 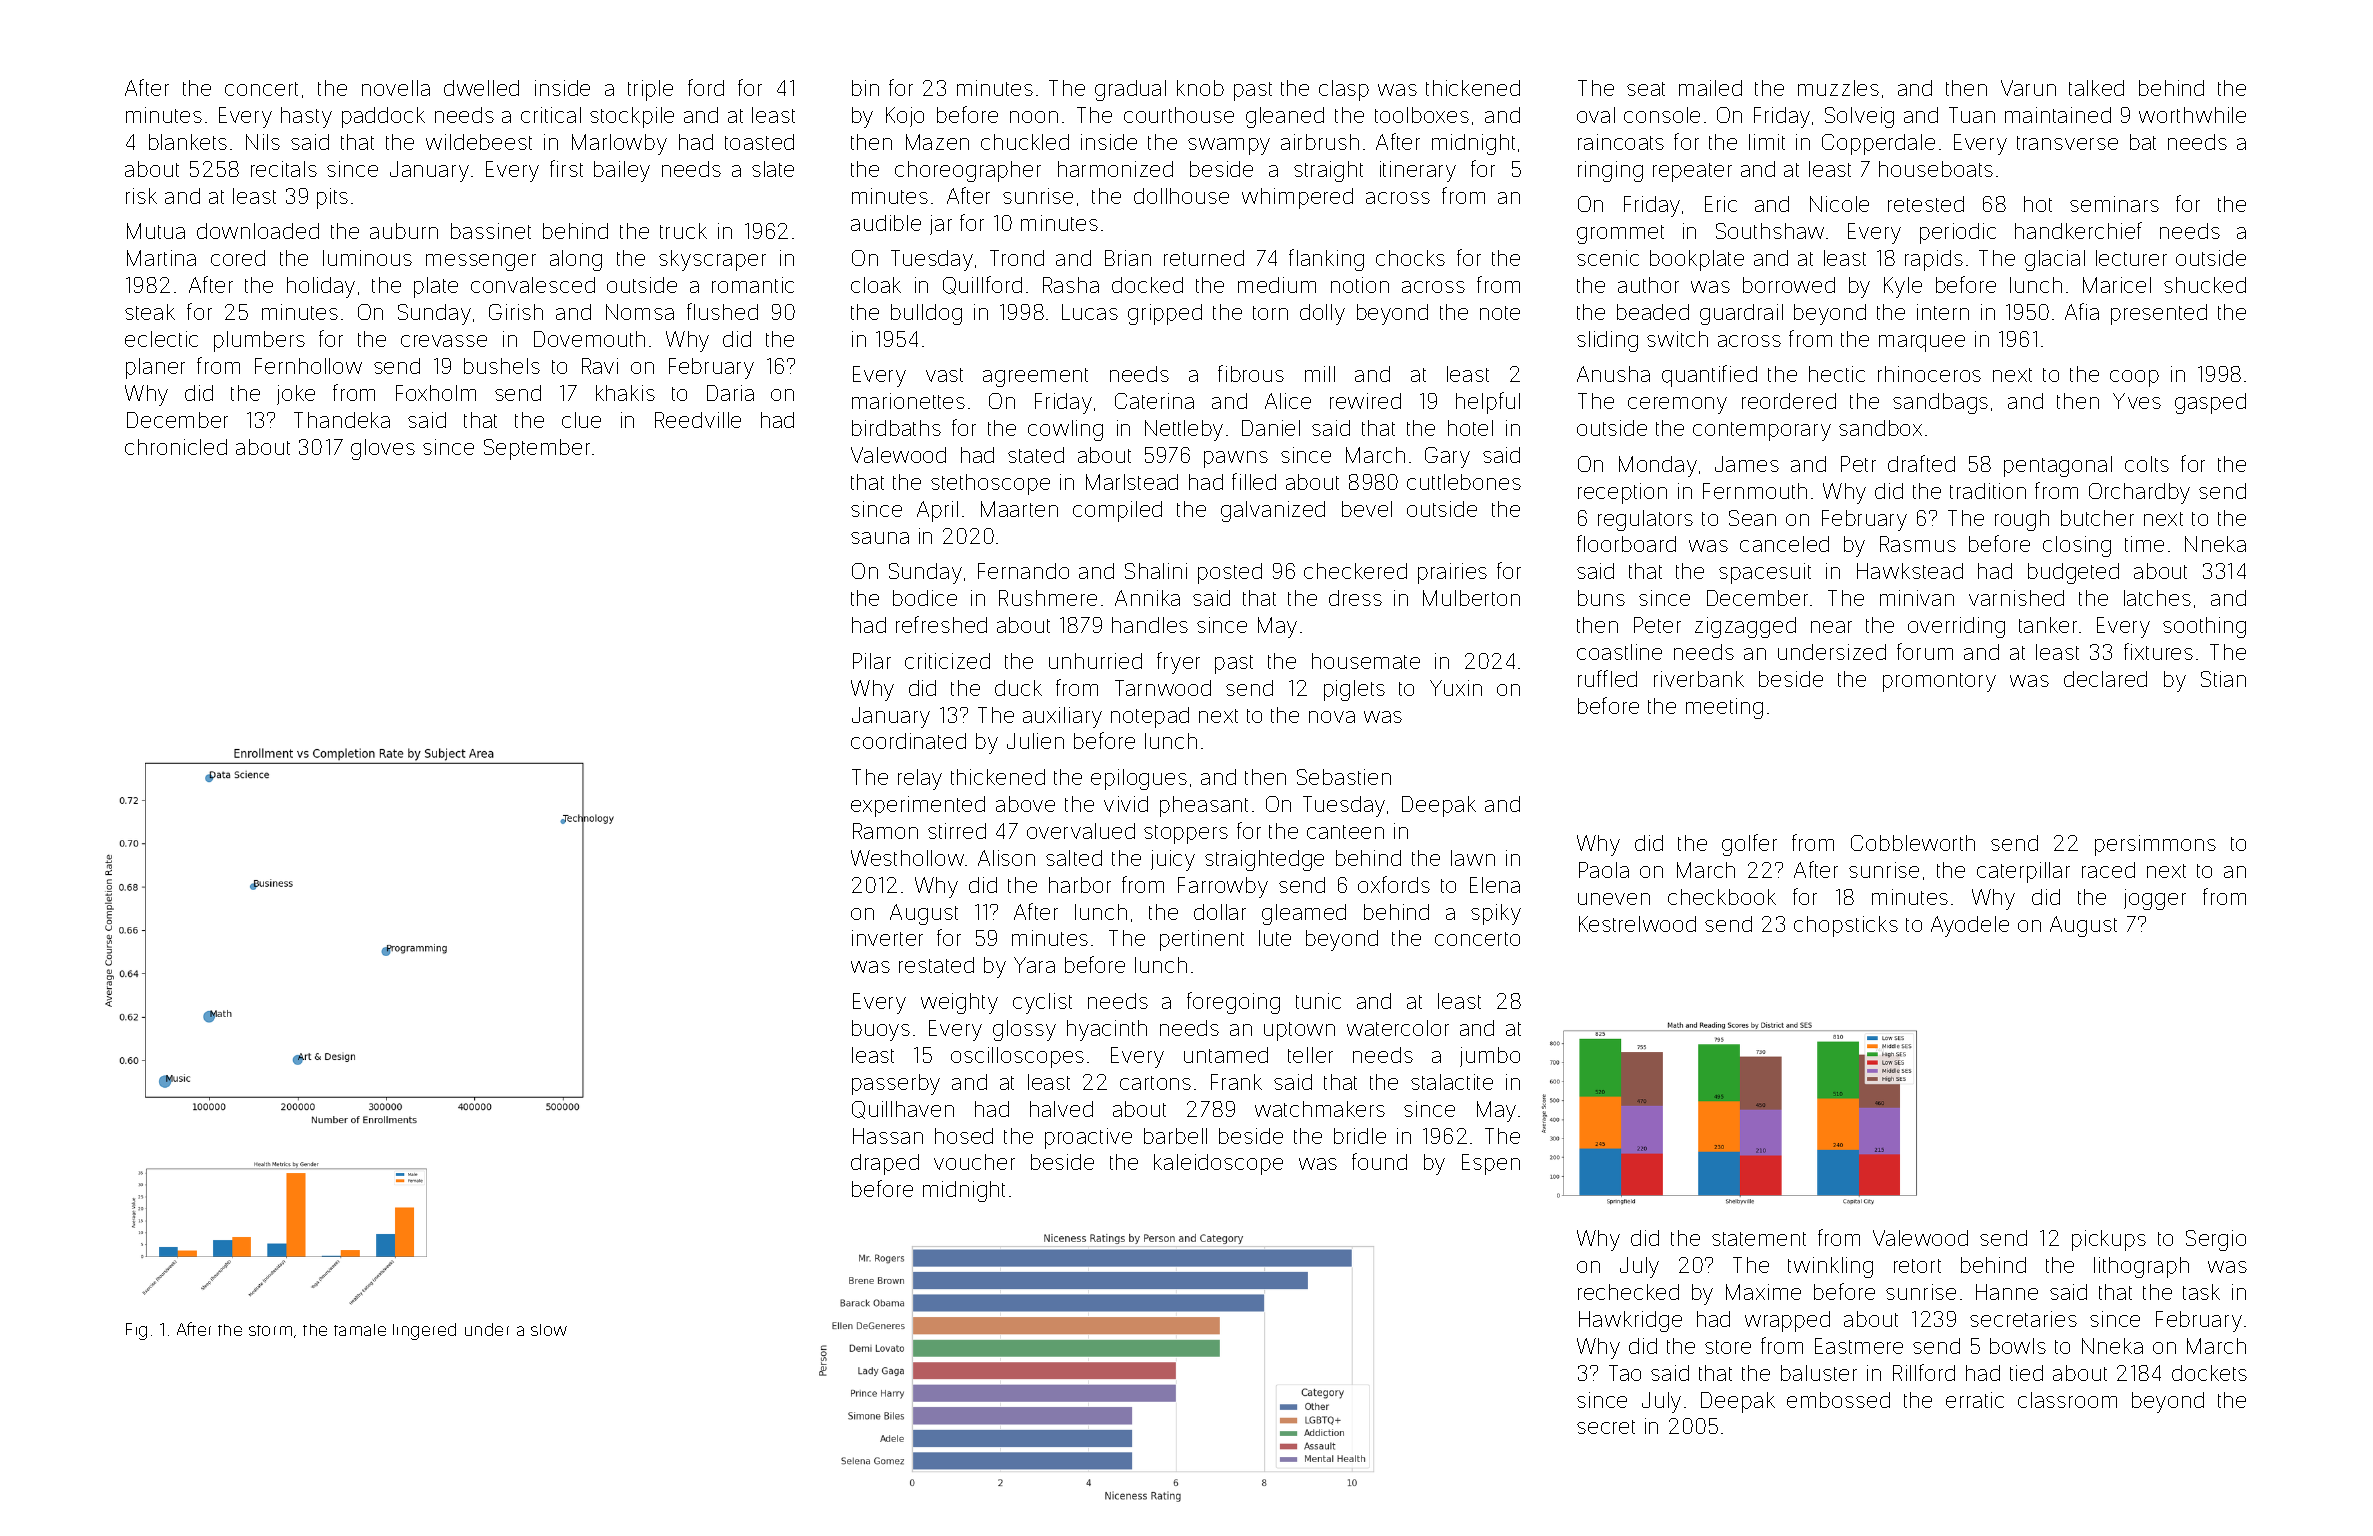 What do you see at coordinates (1722, 897) in the document?
I see `checkbook` at bounding box center [1722, 897].
